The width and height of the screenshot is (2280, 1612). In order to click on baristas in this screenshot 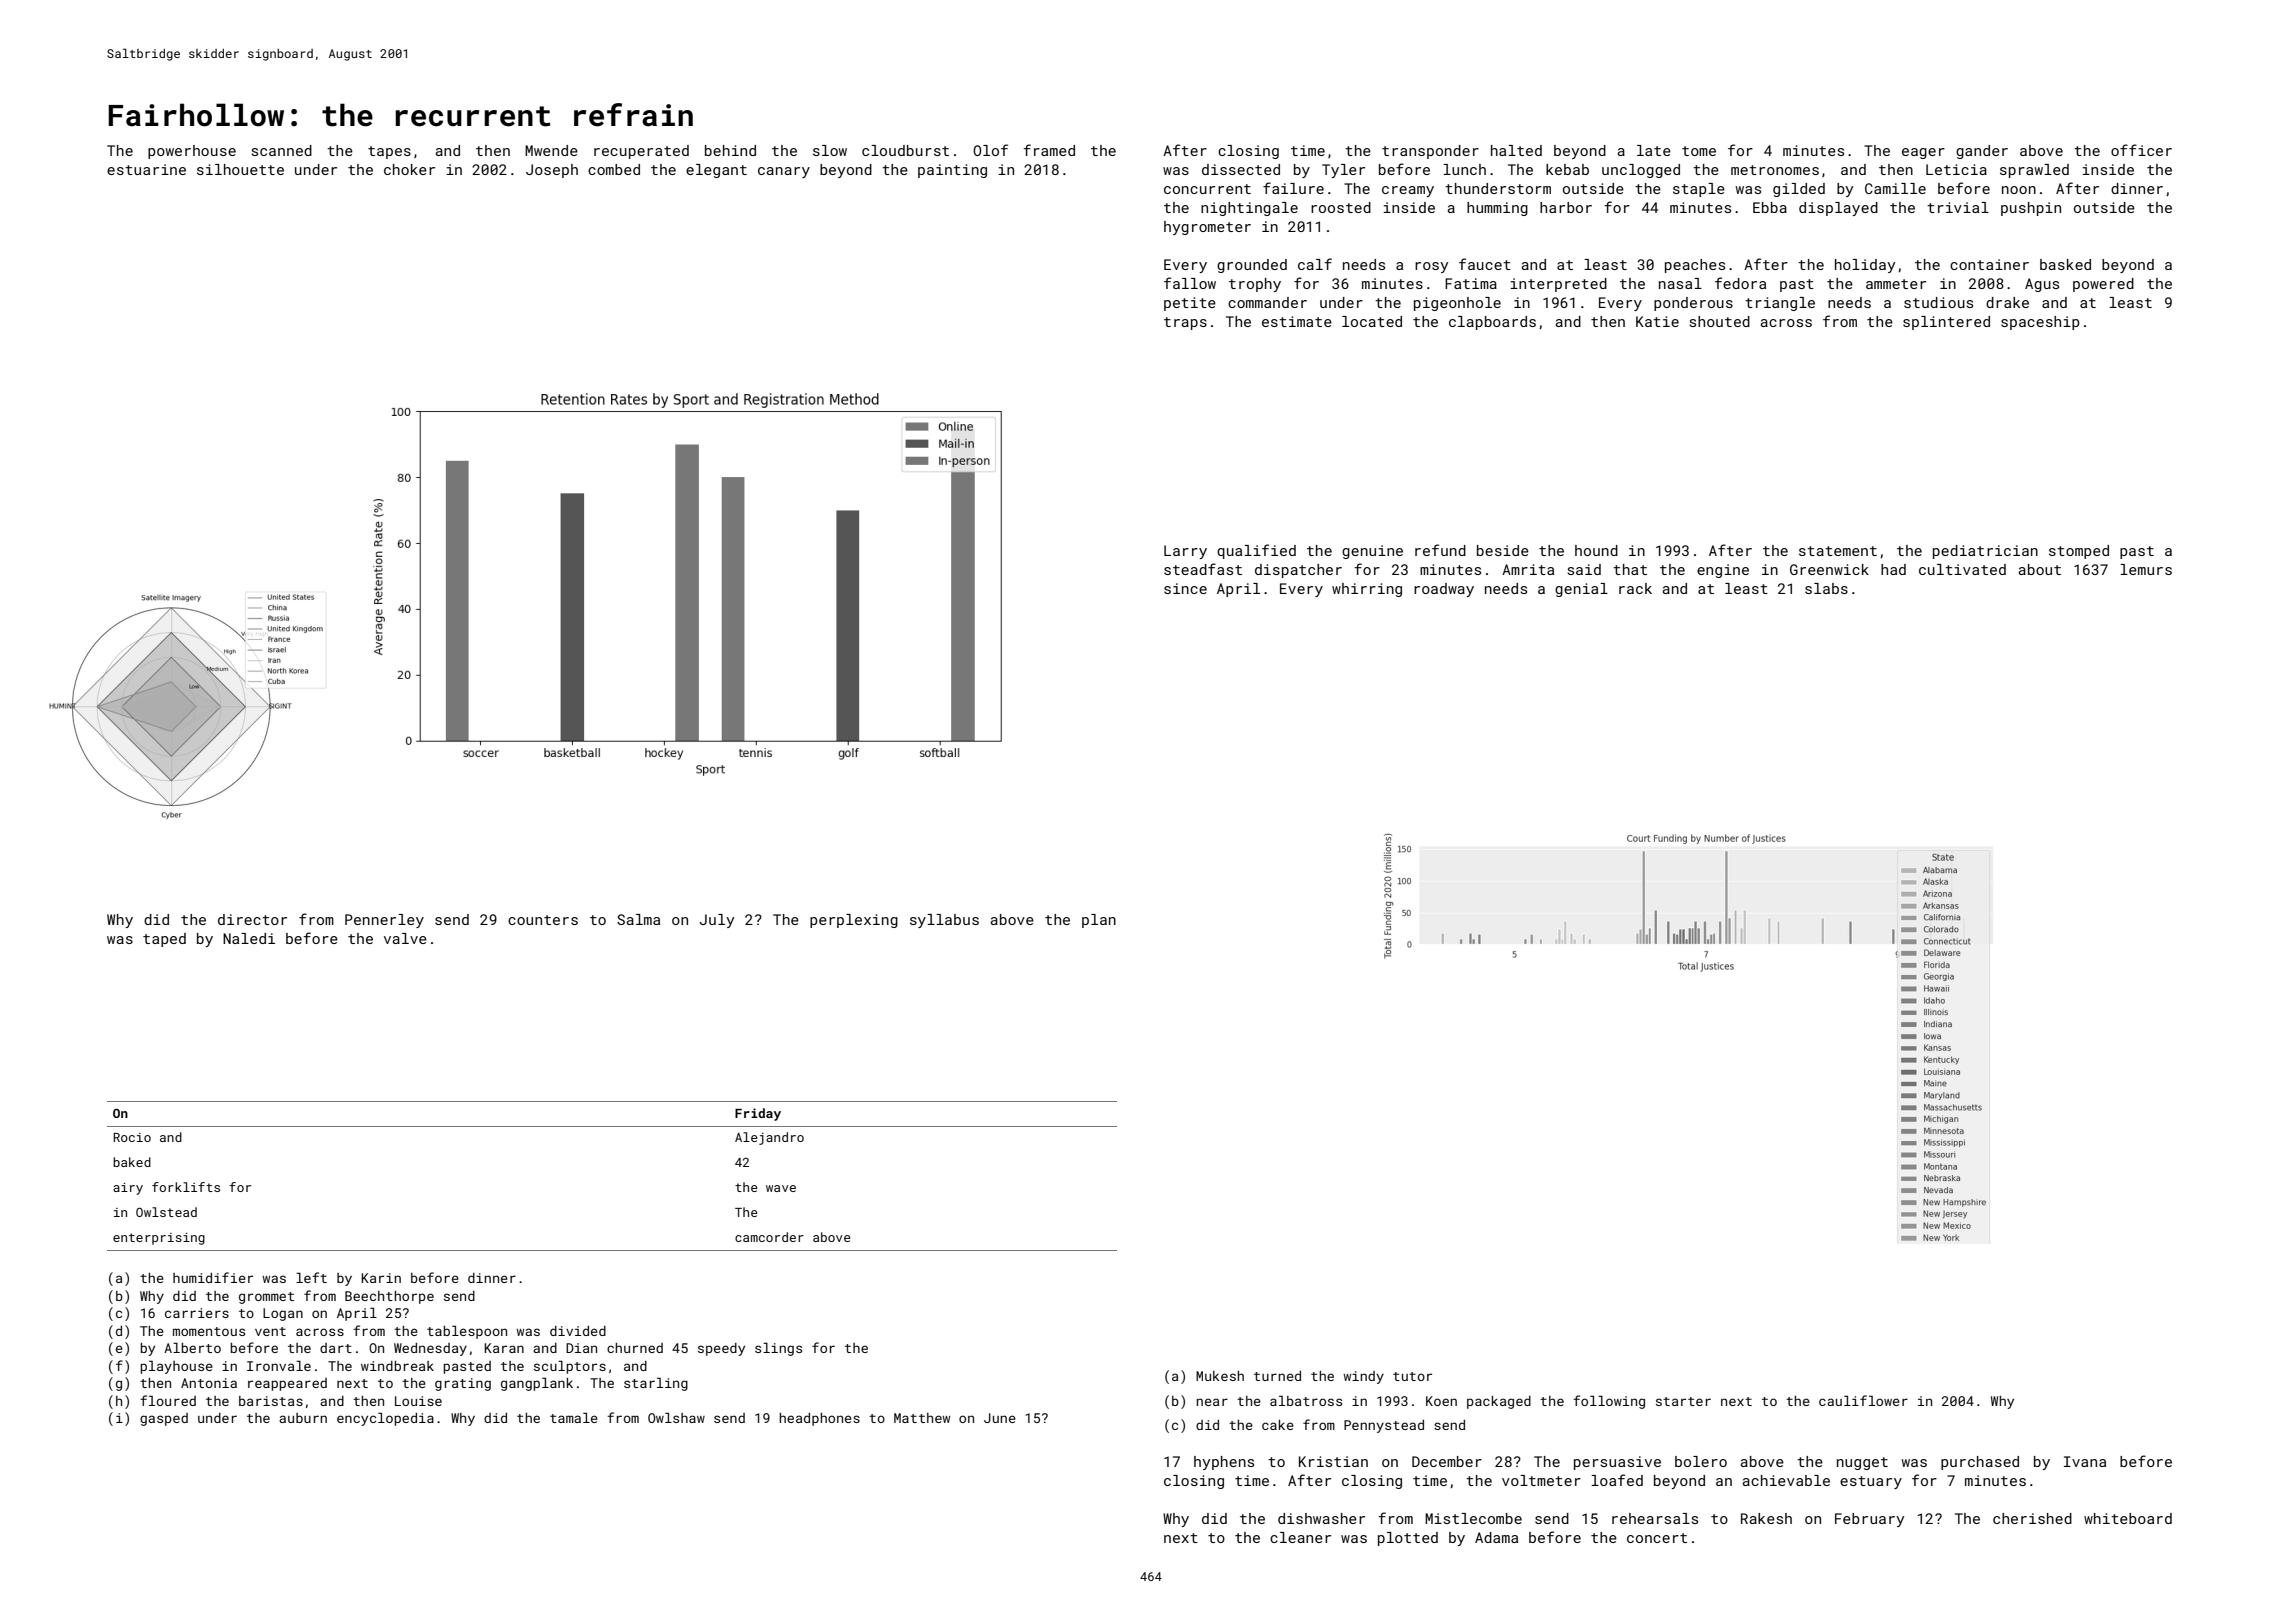, I will do `click(271, 1401)`.
